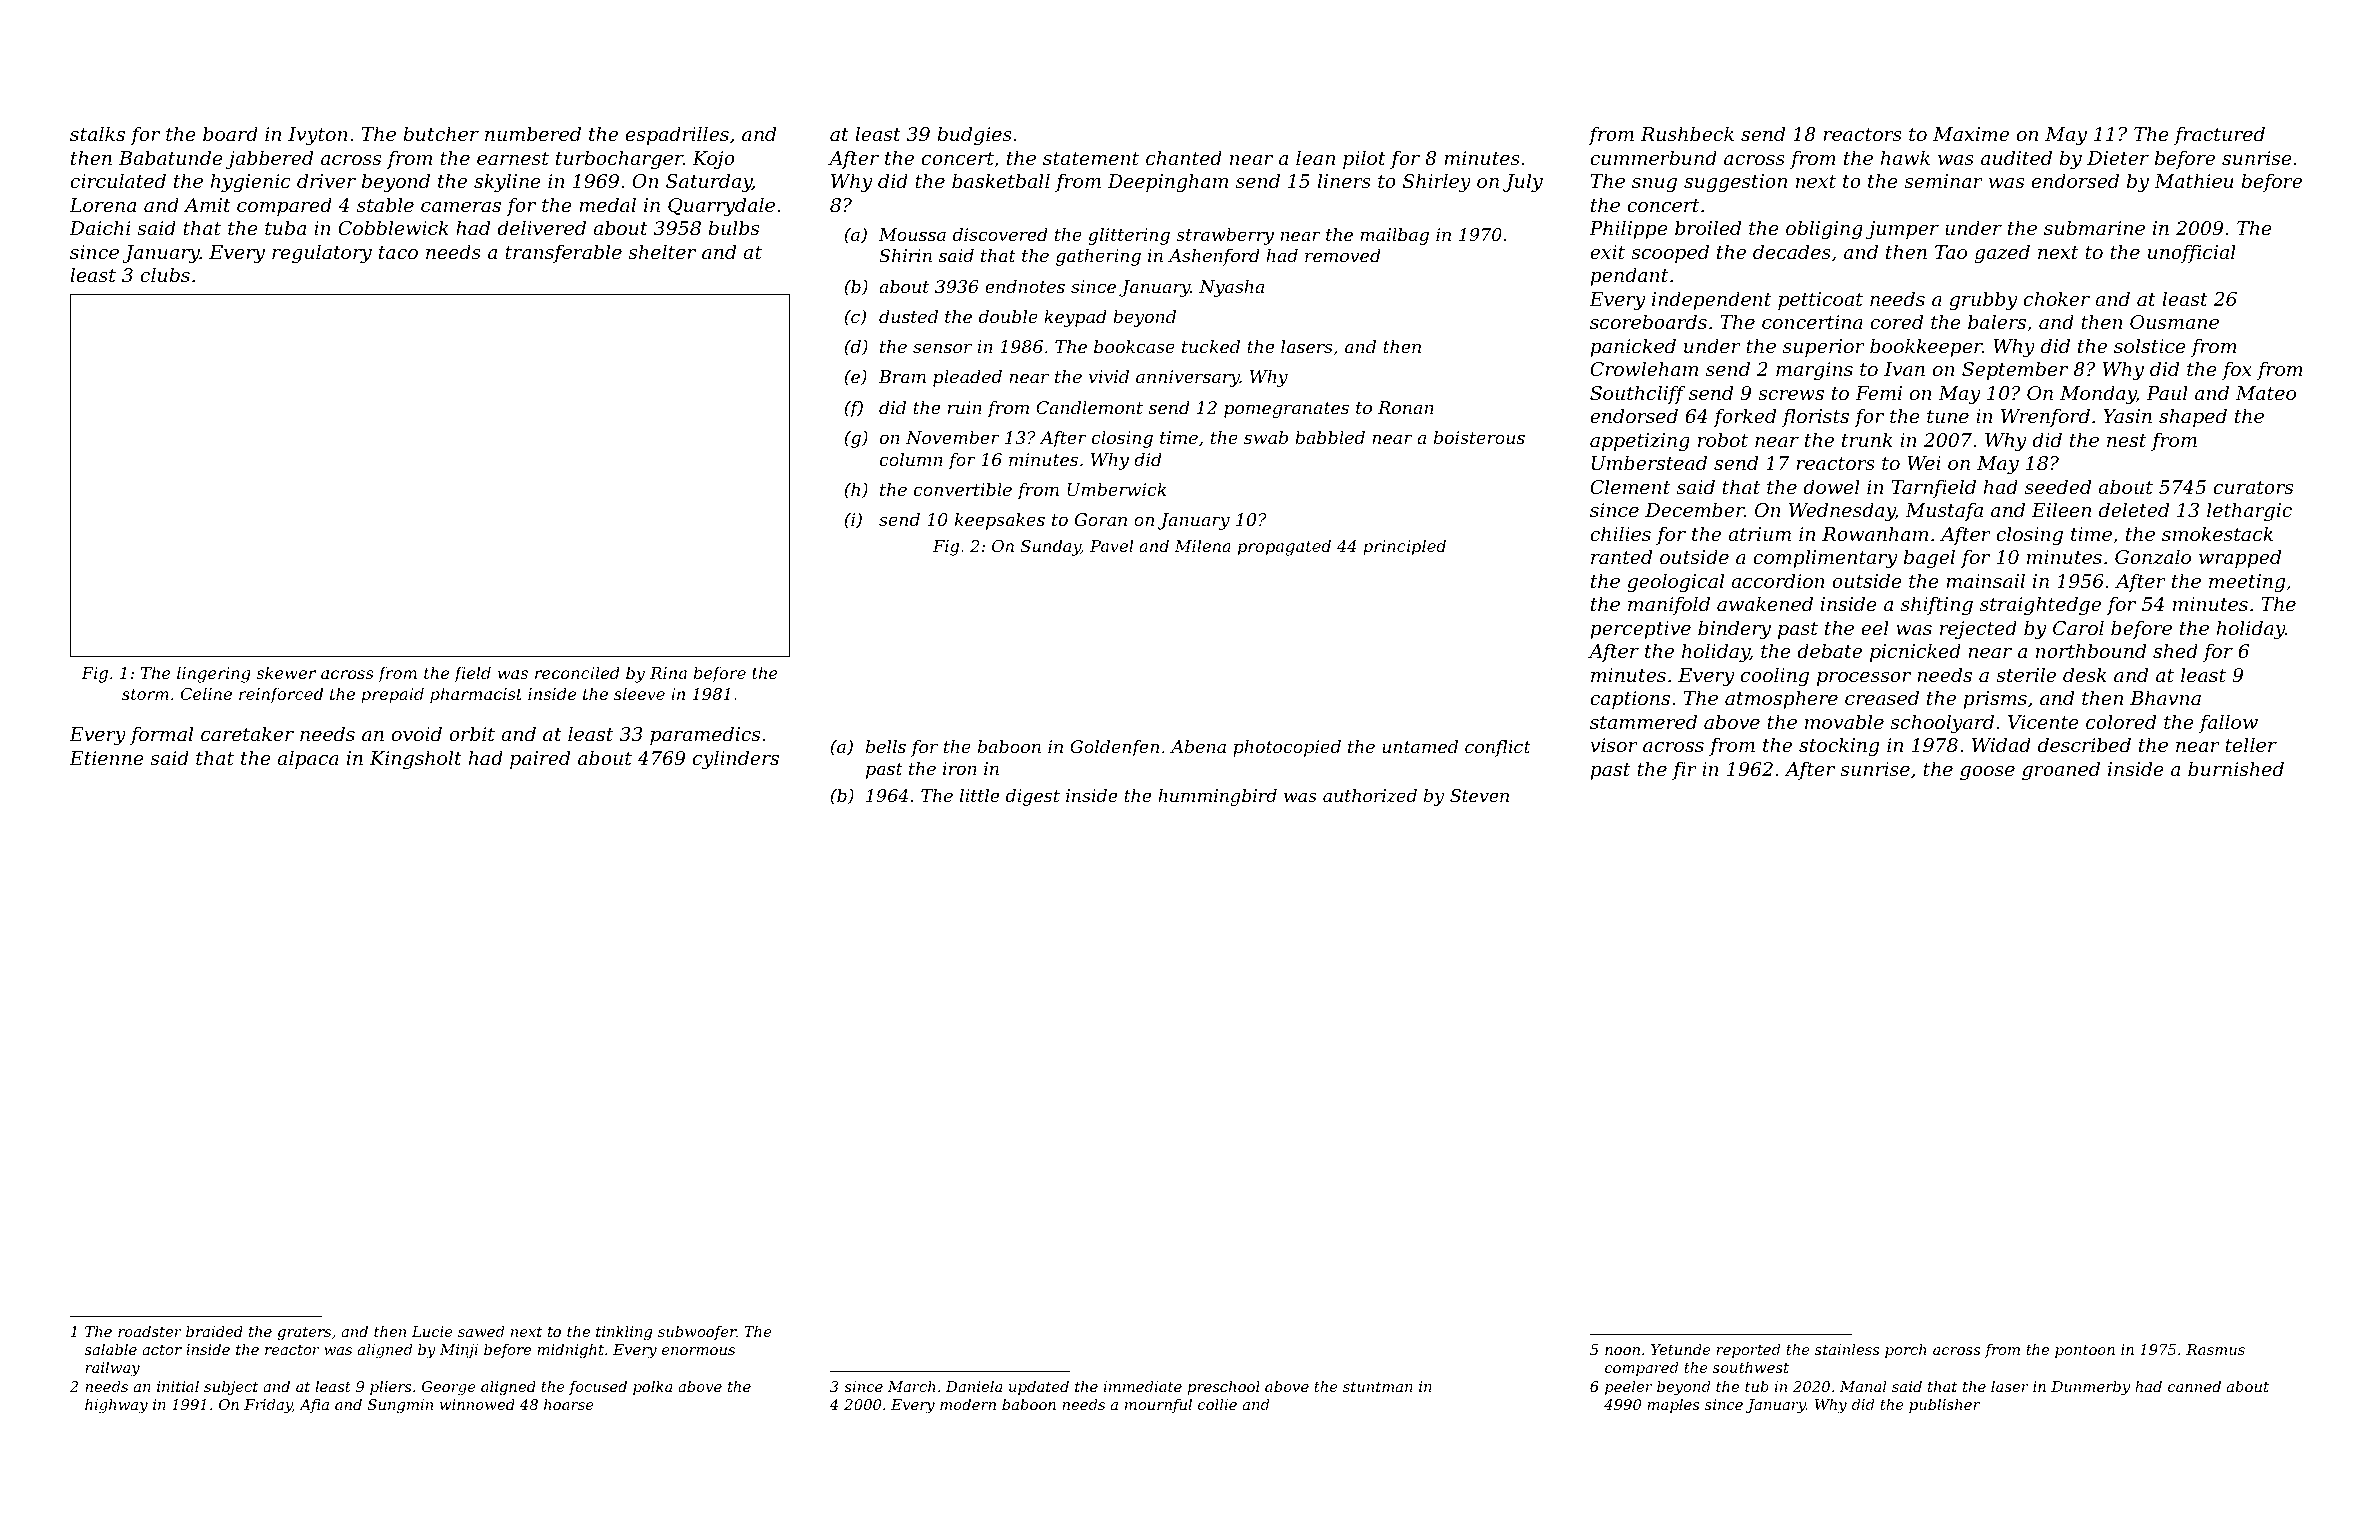 The height and width of the screenshot is (1540, 2380). What do you see at coordinates (165, 274) in the screenshot?
I see `clubs` at bounding box center [165, 274].
